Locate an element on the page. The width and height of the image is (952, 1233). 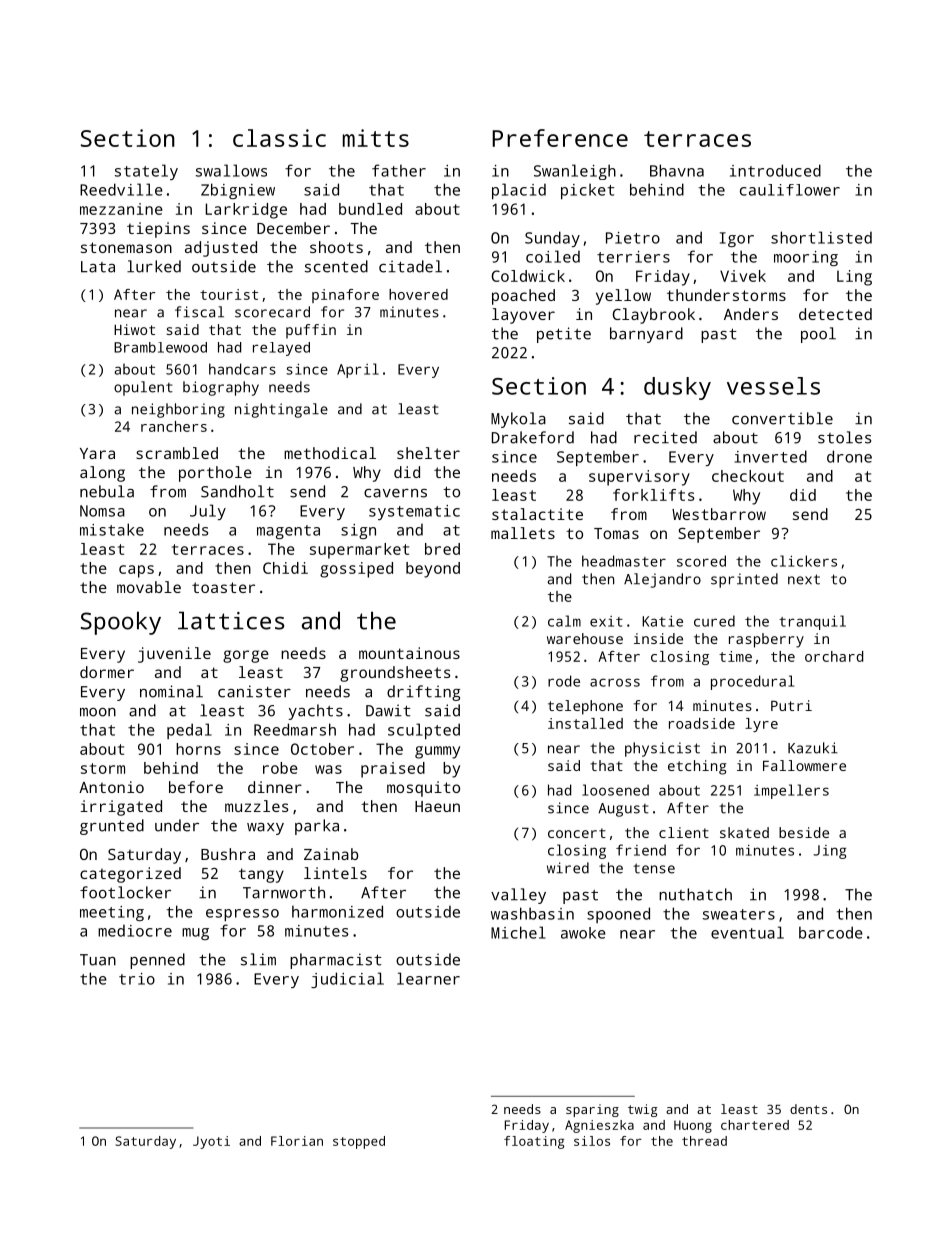
cauliflower is located at coordinates (790, 190).
